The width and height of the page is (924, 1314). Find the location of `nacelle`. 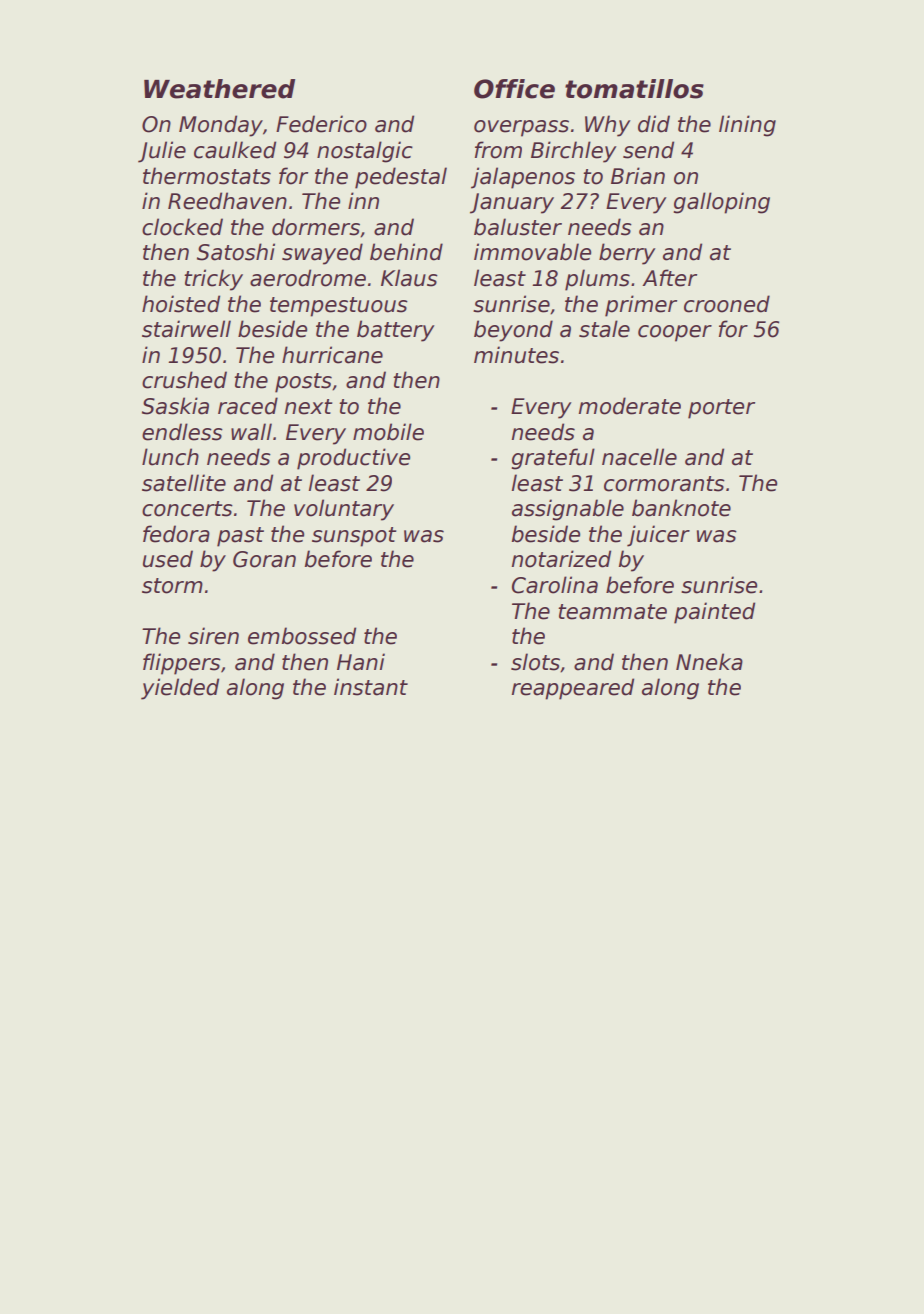

nacelle is located at coordinates (639, 457).
